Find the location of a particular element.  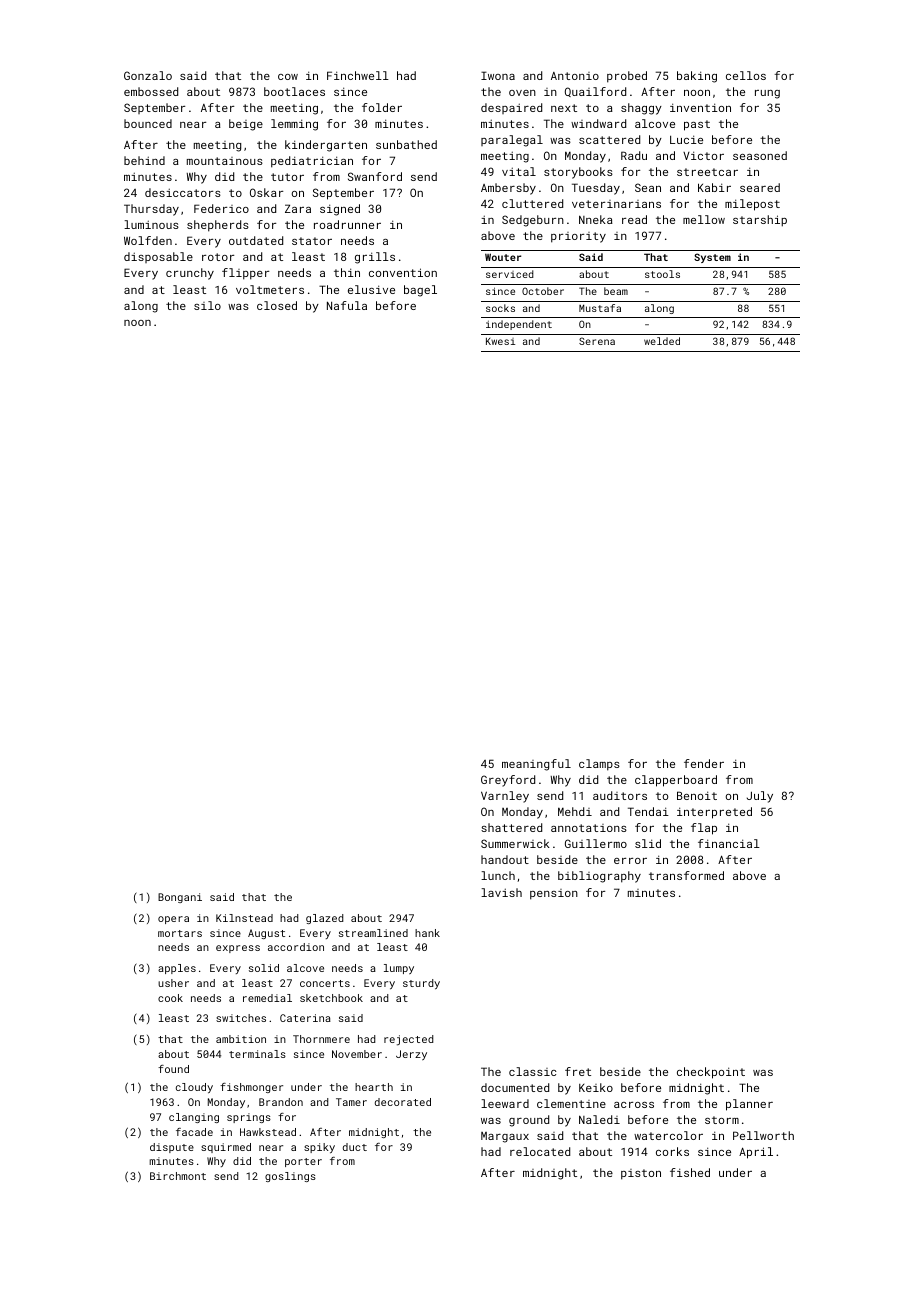

Kwesi is located at coordinates (500, 341).
